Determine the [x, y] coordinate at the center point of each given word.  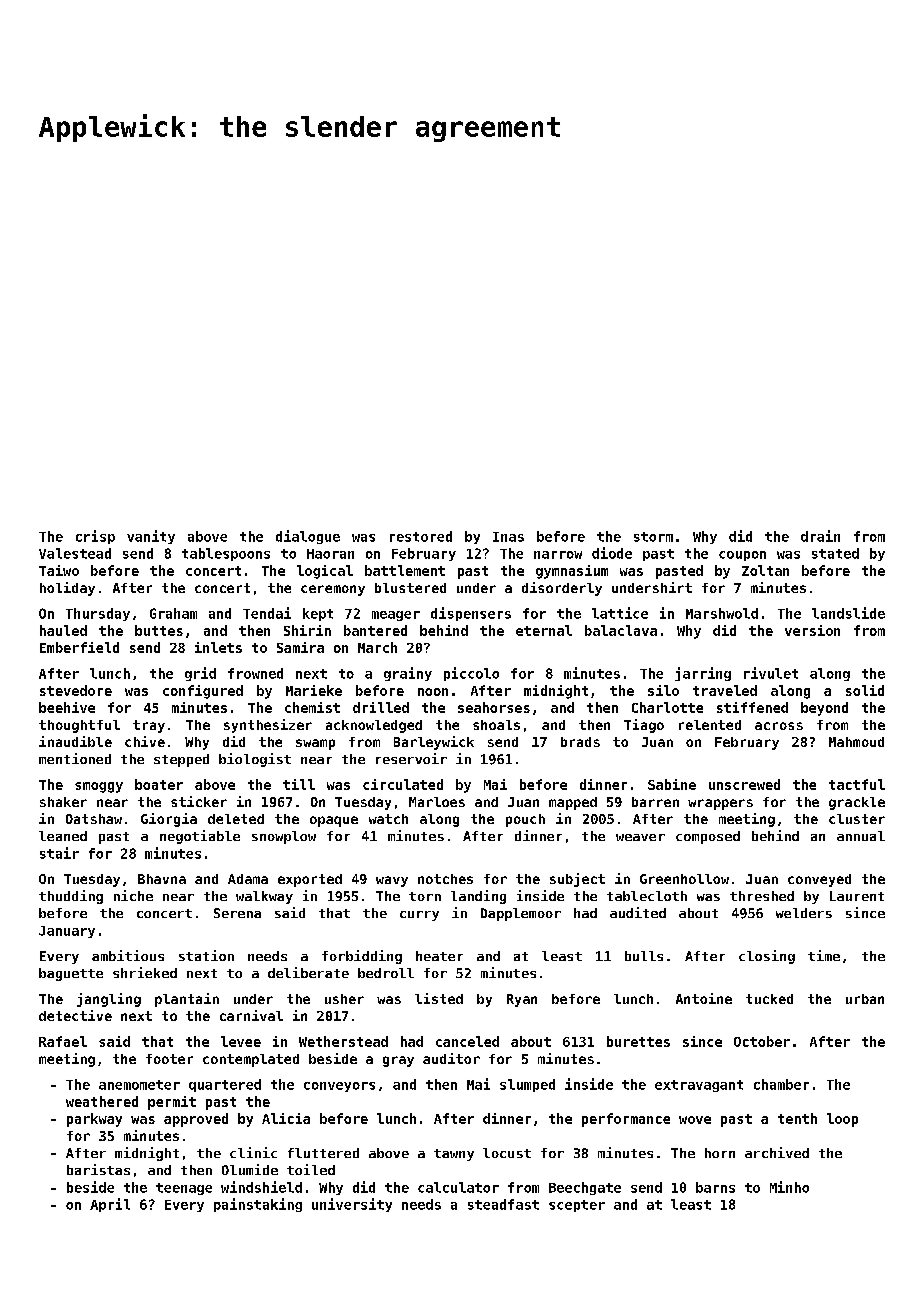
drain [820, 536]
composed [708, 837]
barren [655, 802]
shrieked [145, 972]
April [110, 1205]
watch [388, 819]
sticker [199, 801]
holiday [67, 589]
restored [421, 536]
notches [445, 879]
